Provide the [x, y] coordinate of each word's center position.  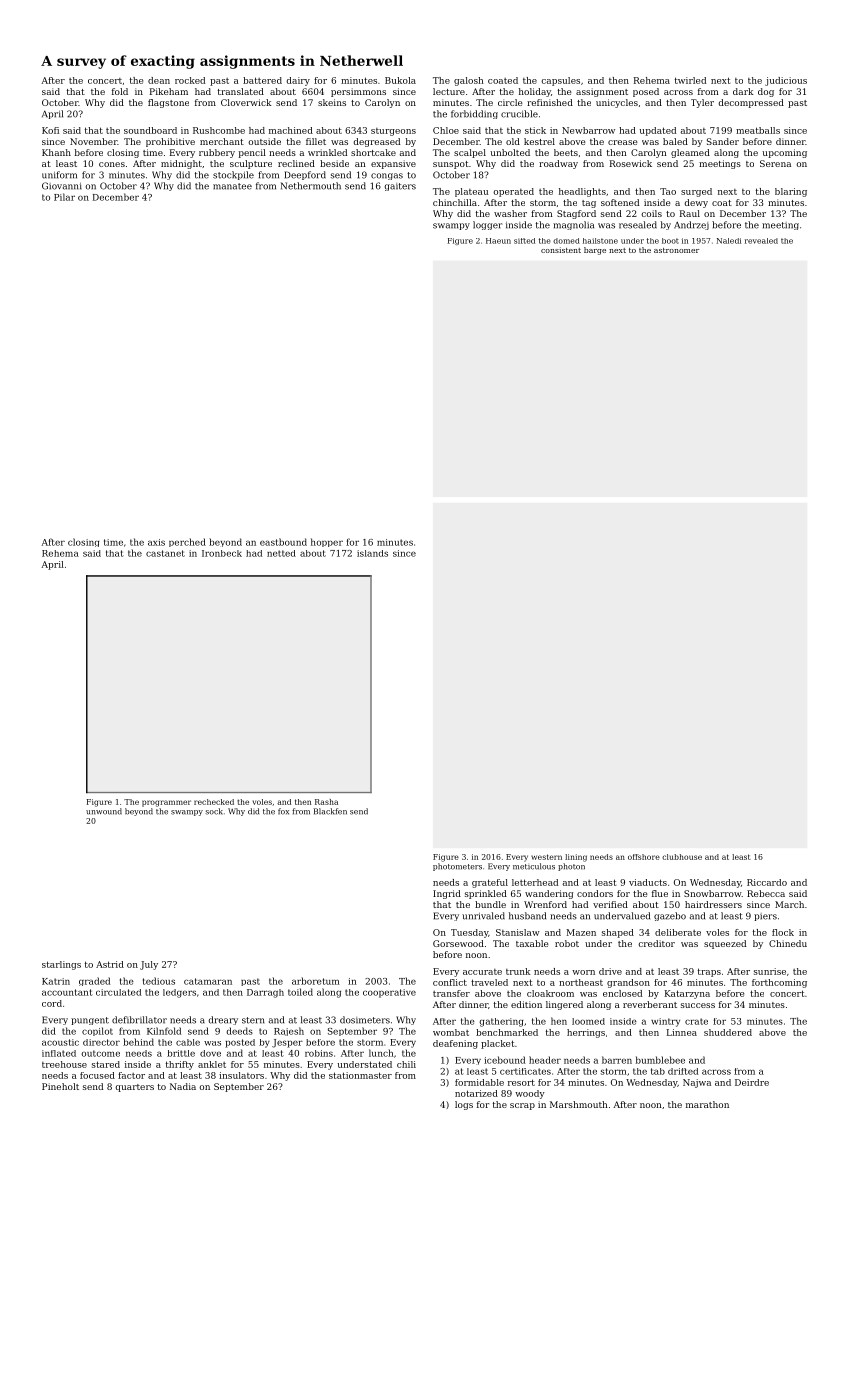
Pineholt [60, 1086]
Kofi [50, 130]
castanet [165, 553]
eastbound [283, 542]
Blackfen [330, 811]
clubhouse [682, 857]
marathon [707, 1104]
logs [464, 1105]
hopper [327, 542]
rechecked [214, 802]
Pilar [64, 197]
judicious [786, 81]
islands [372, 553]
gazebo [670, 916]
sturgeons [393, 132]
